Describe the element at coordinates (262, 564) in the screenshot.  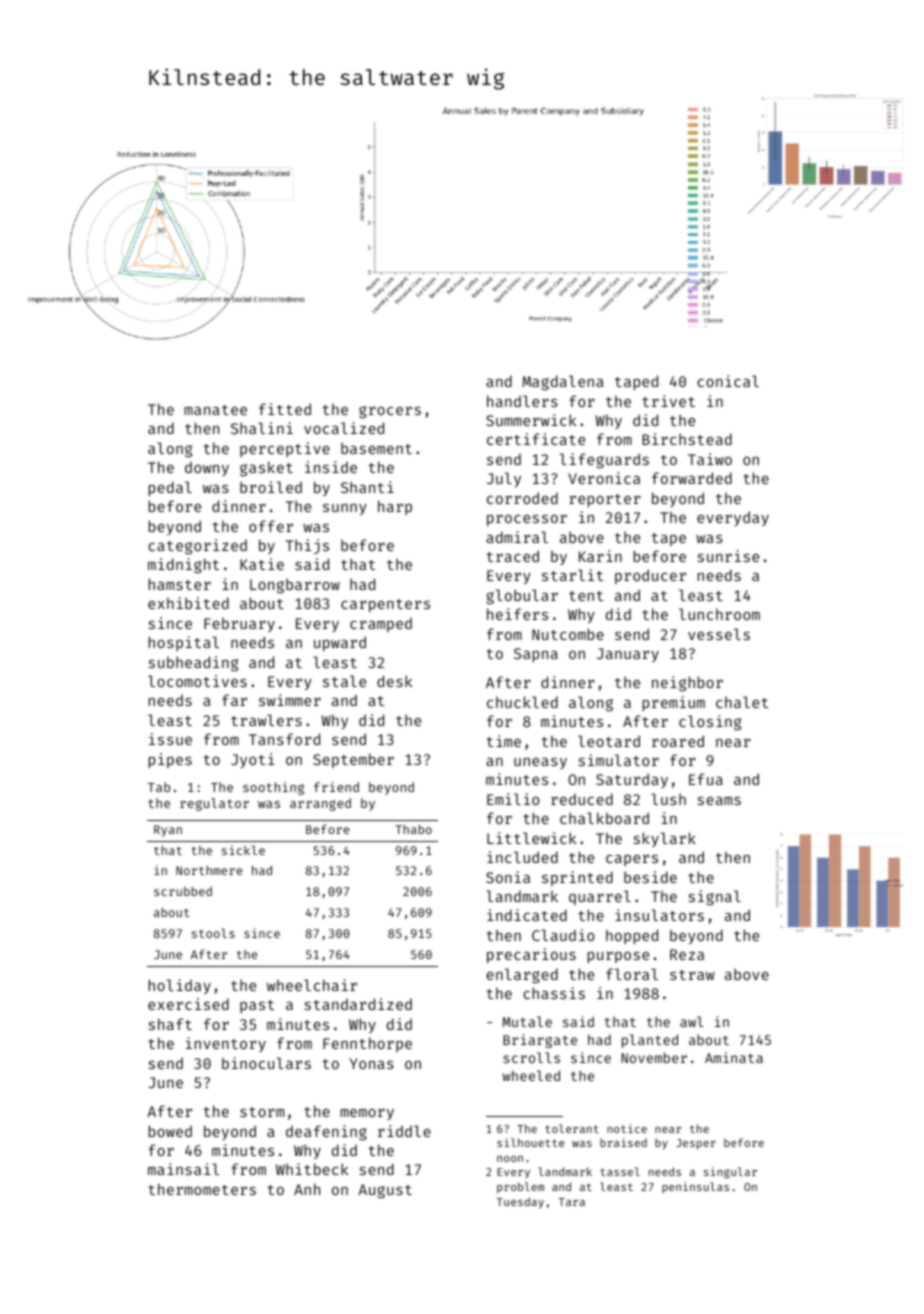
I see `Katie` at that location.
